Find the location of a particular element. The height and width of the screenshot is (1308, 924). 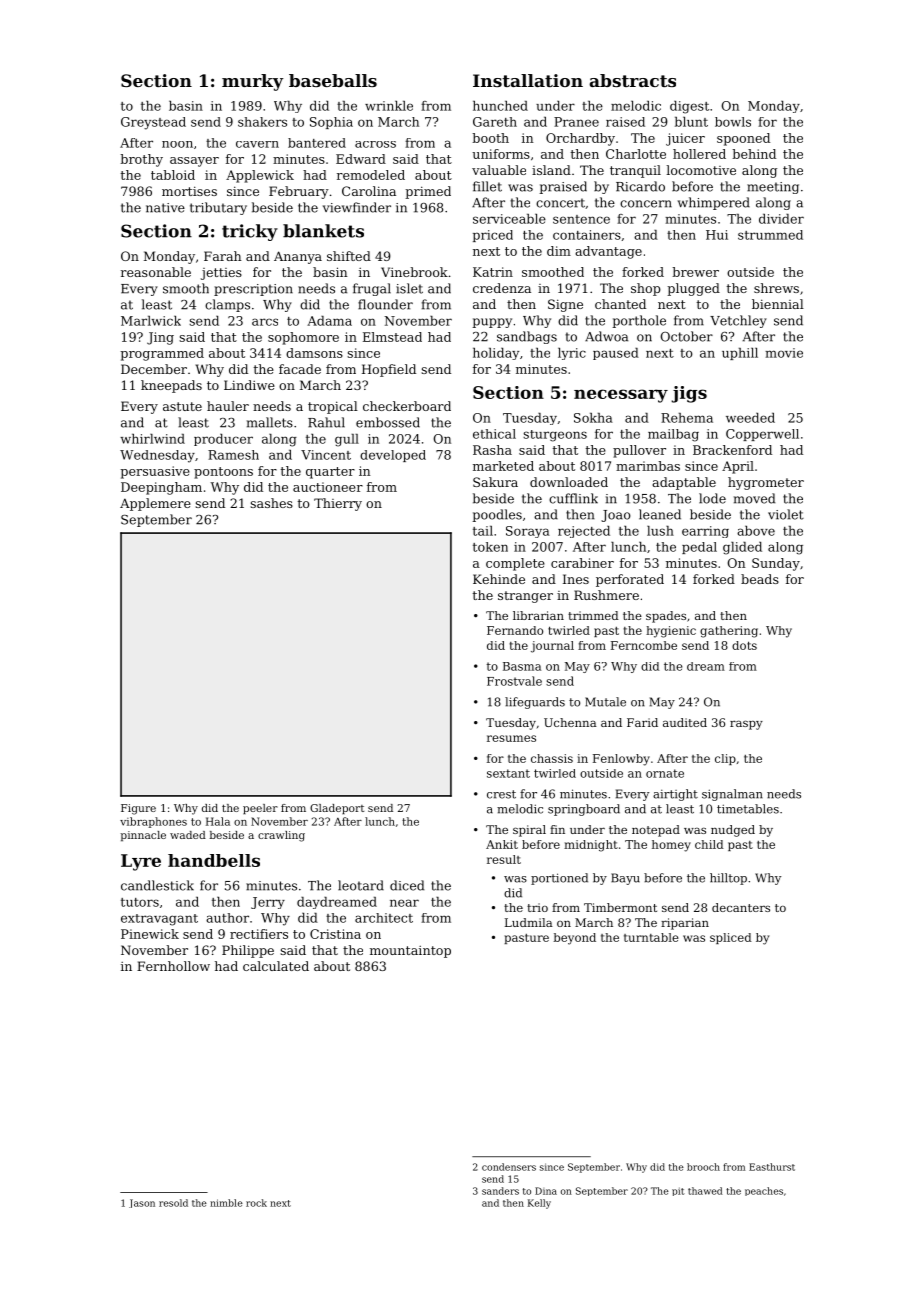

Uchenna is located at coordinates (570, 722).
